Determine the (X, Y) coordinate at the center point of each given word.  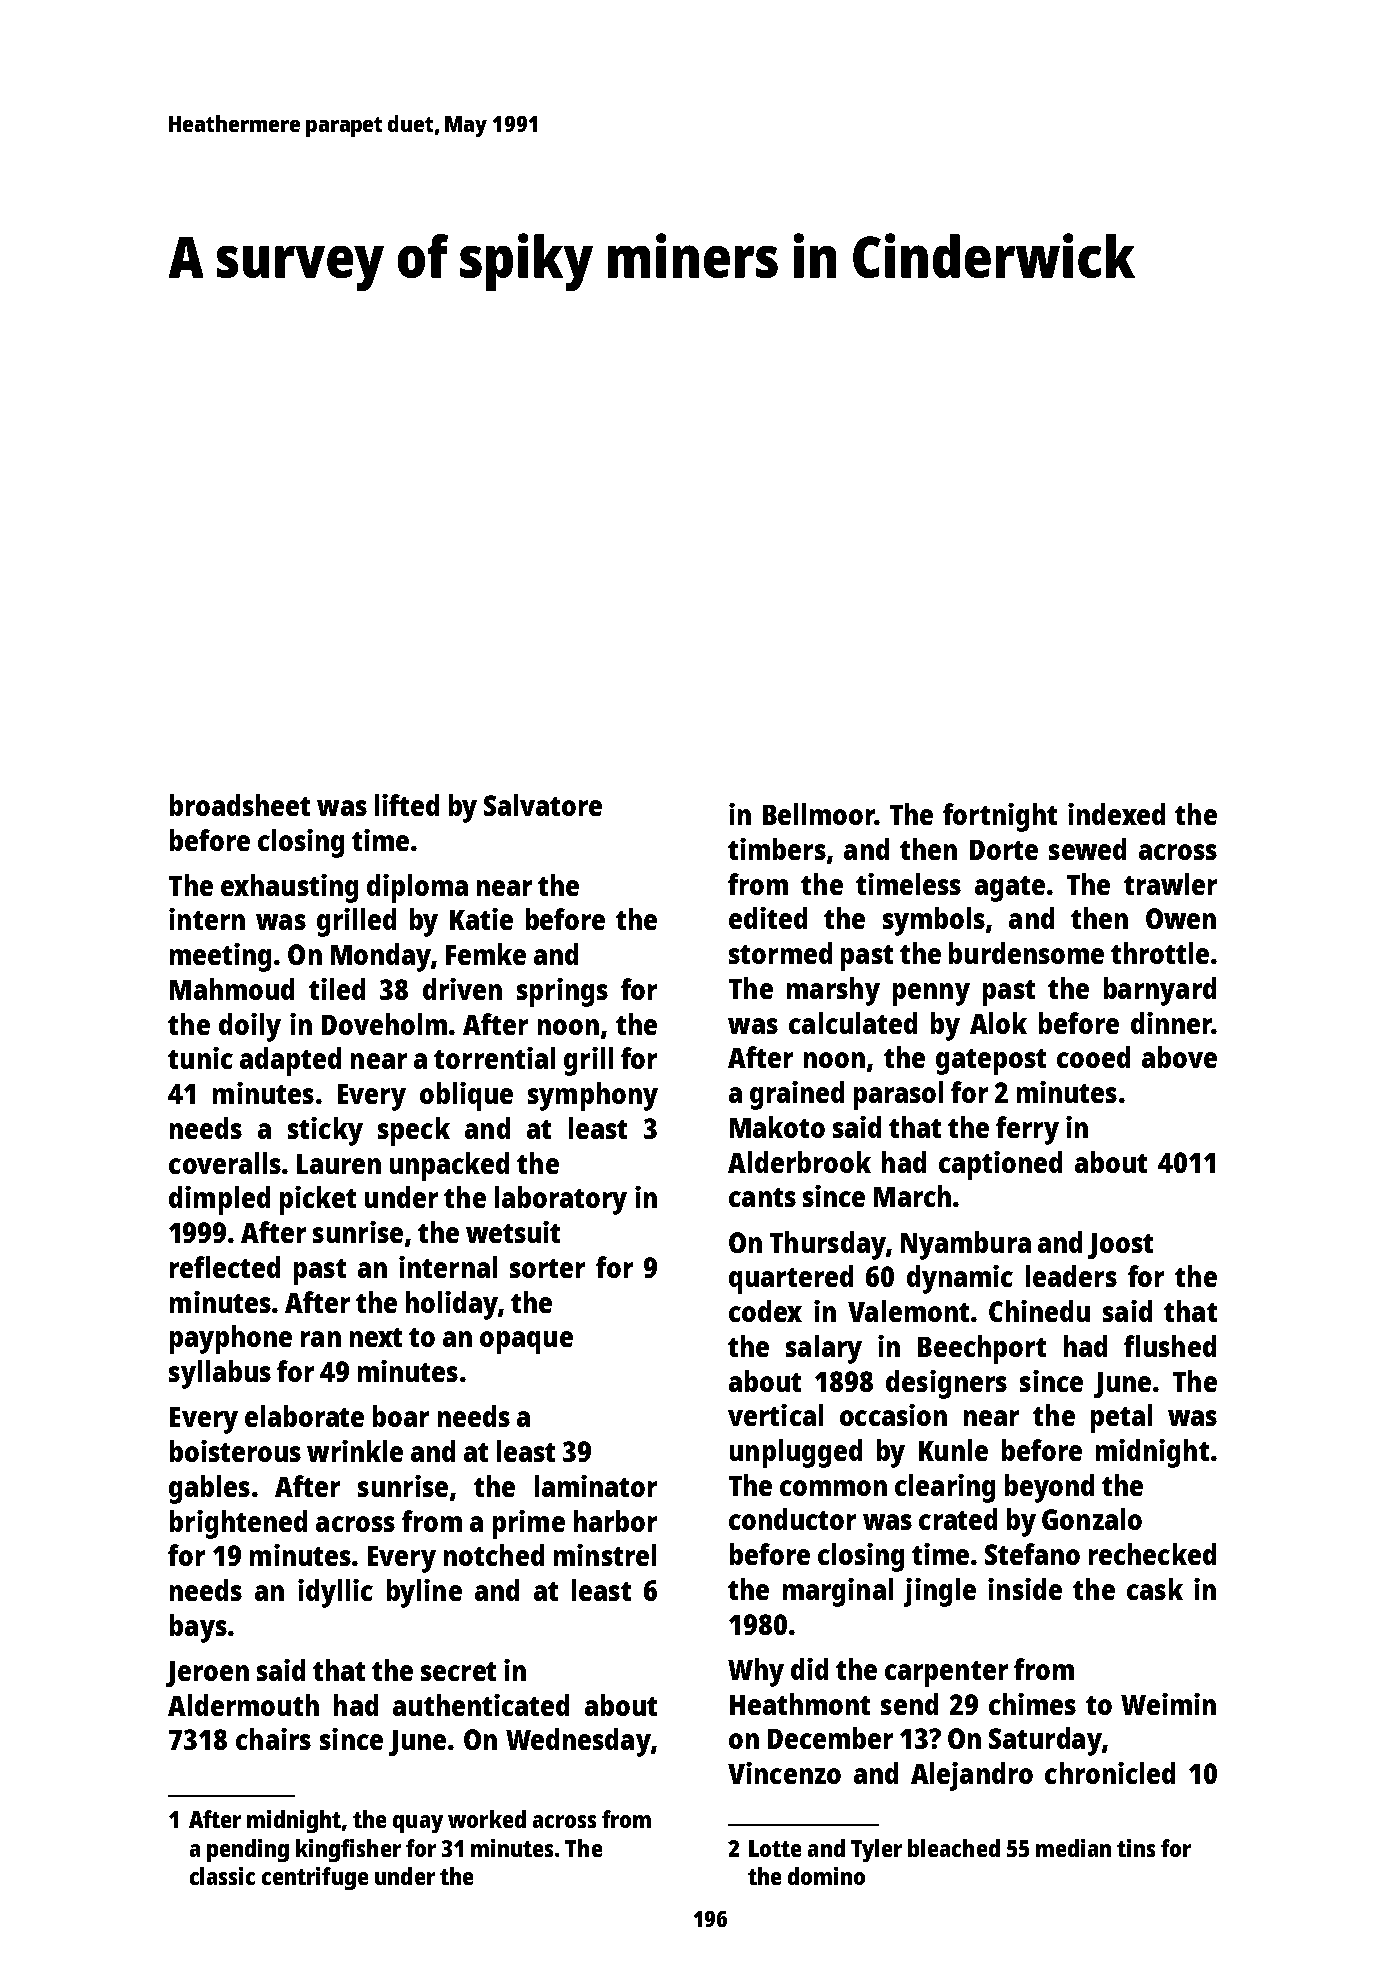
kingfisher (348, 1850)
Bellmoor (819, 814)
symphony (593, 1096)
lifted (407, 805)
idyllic (335, 1593)
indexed (1116, 814)
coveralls (225, 1163)
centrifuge (315, 1878)
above (1179, 1057)
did (809, 1669)
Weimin (1168, 1704)
